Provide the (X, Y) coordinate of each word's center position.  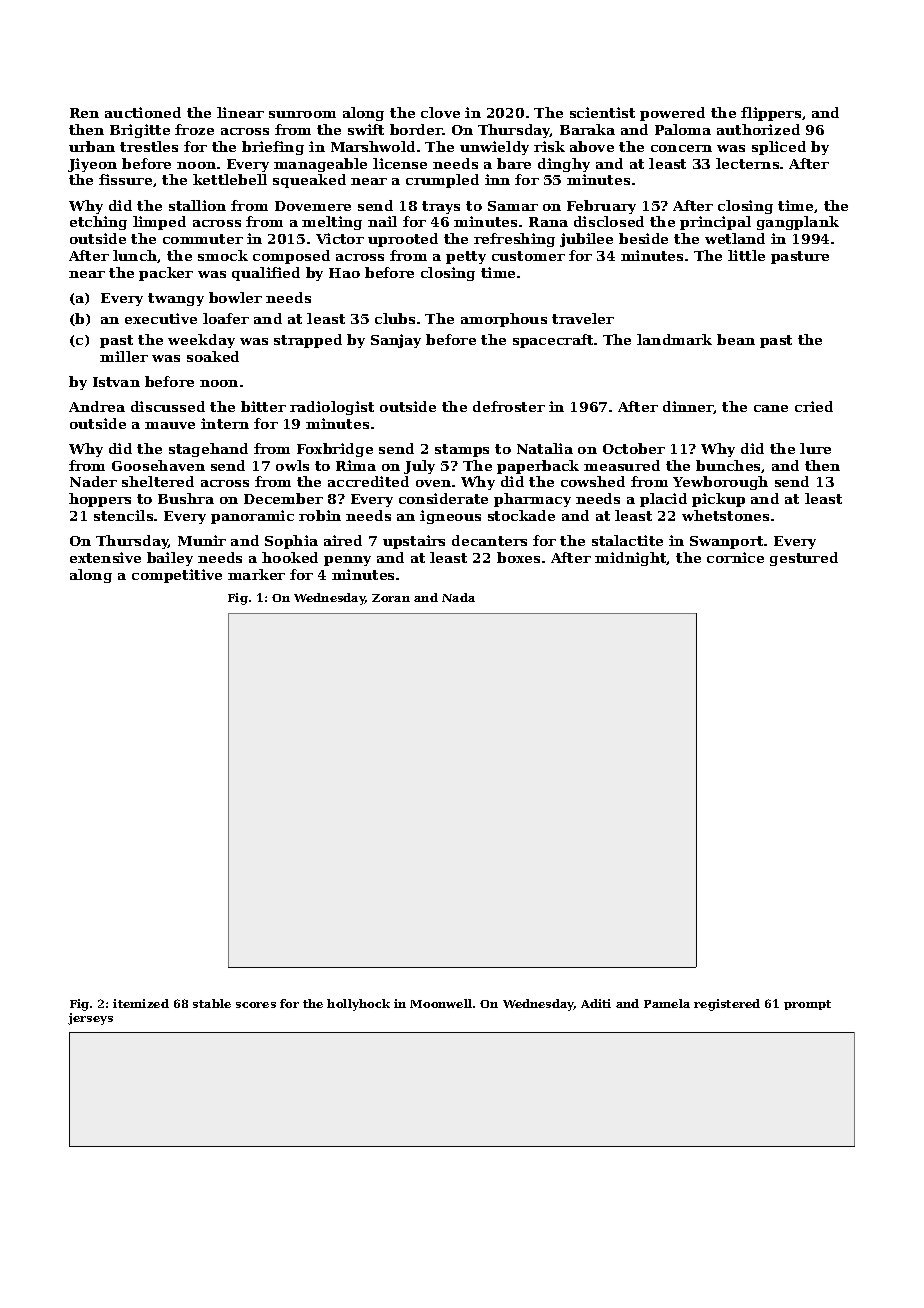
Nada (458, 597)
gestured (804, 559)
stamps (462, 450)
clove (440, 112)
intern (225, 423)
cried (814, 406)
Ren (84, 113)
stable (212, 1003)
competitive (177, 576)
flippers (771, 114)
